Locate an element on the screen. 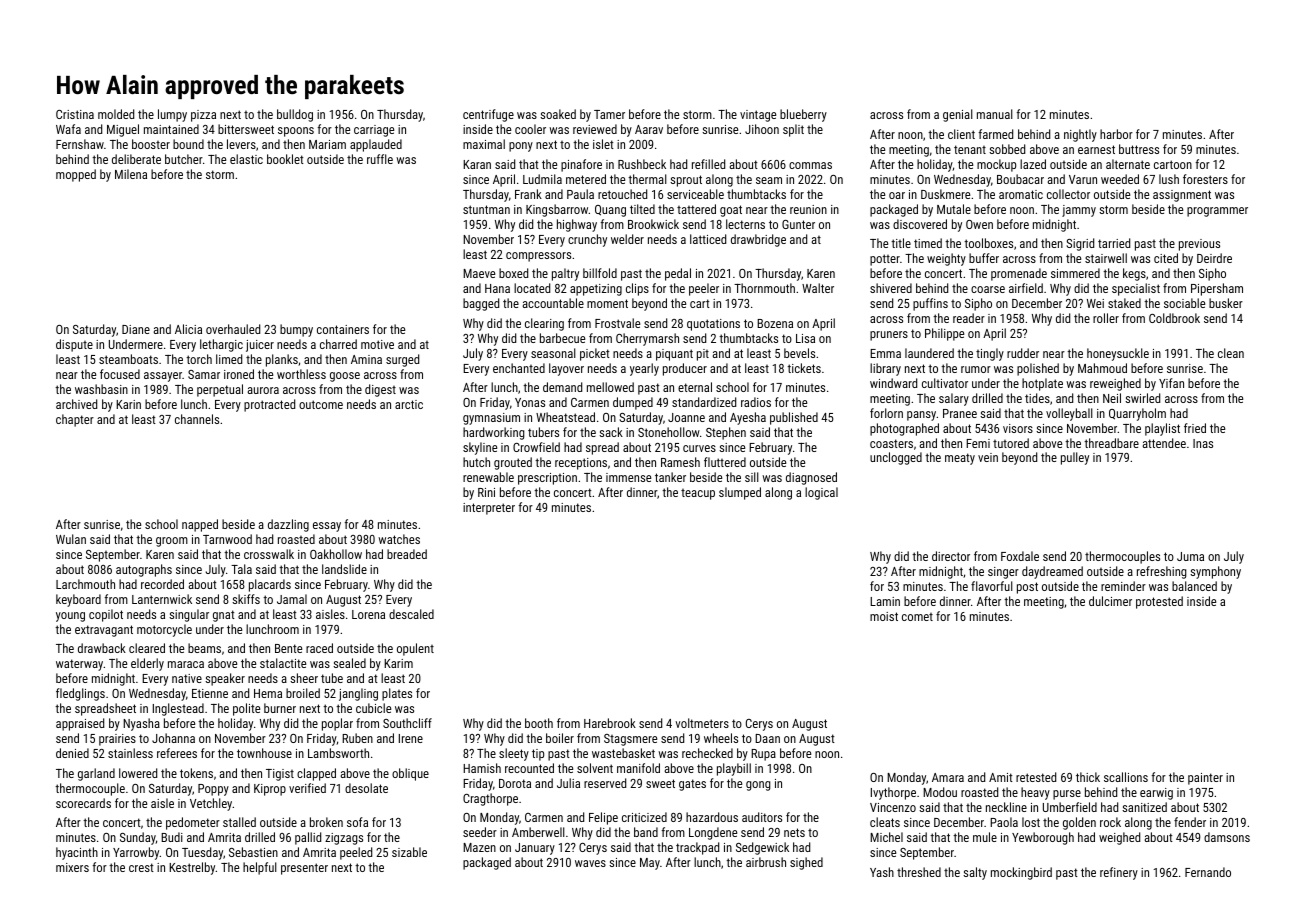 The width and height of the screenshot is (1308, 924). Kestrelby is located at coordinates (192, 868).
